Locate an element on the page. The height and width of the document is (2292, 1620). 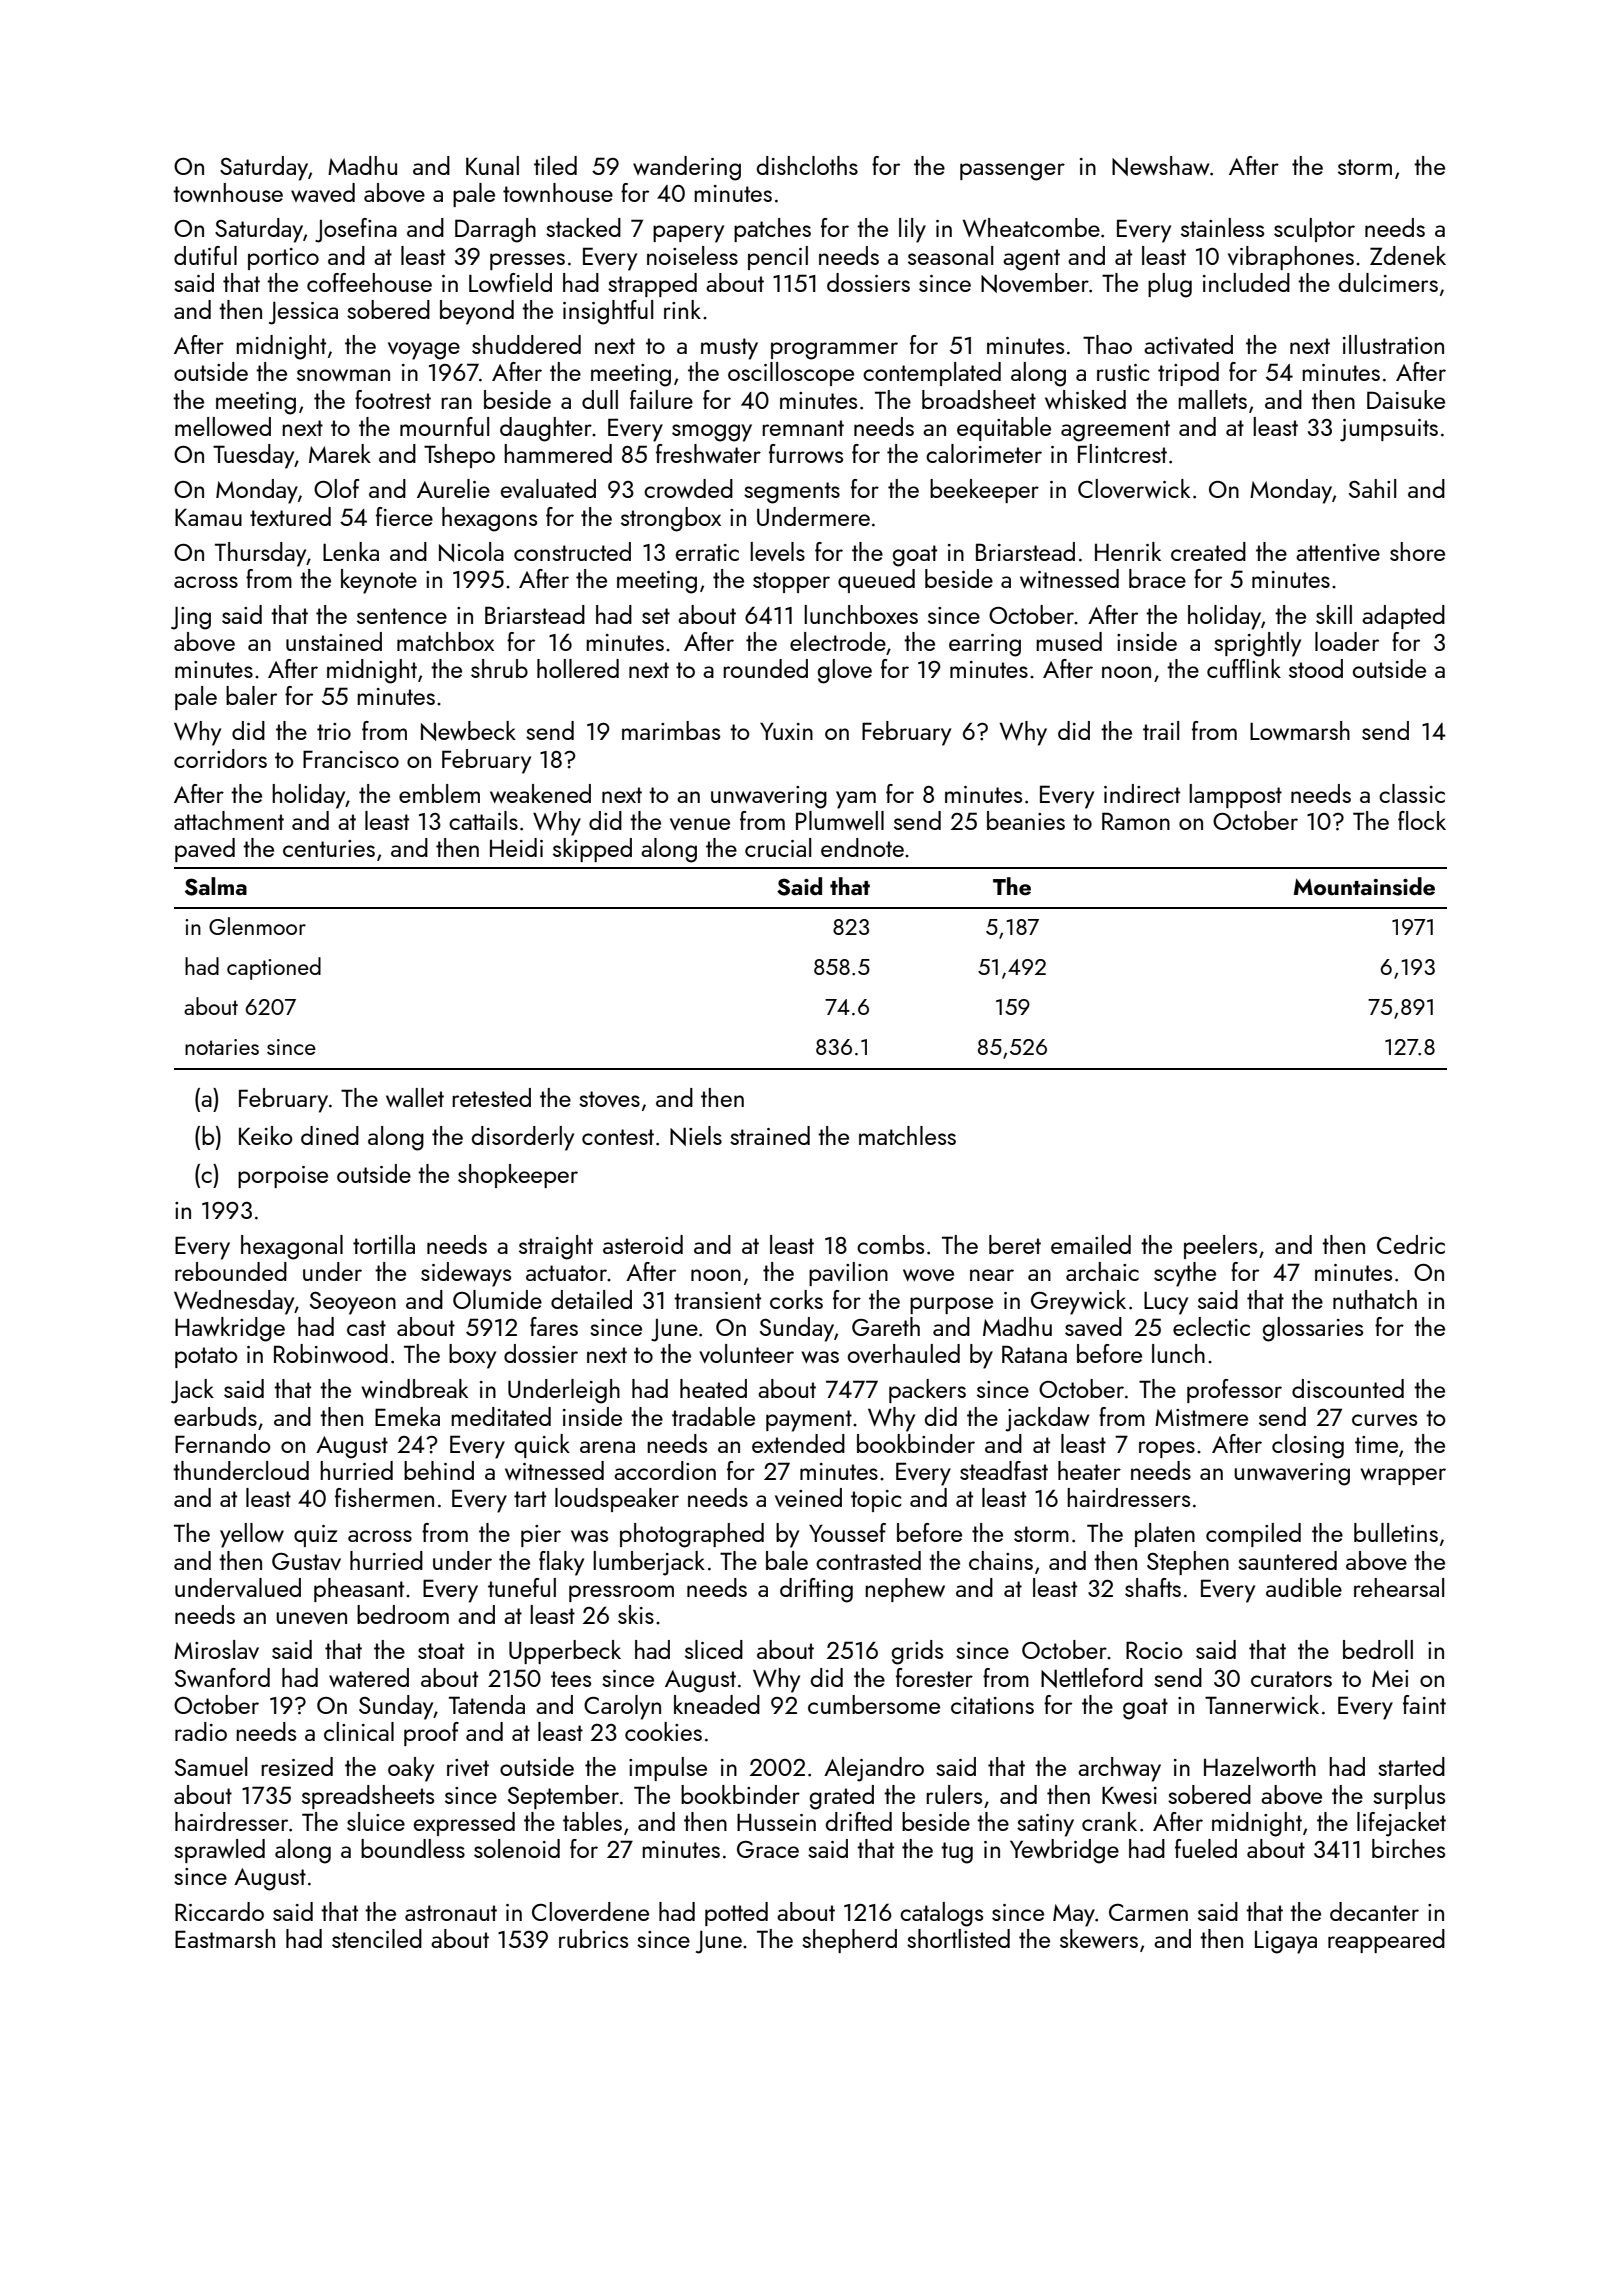
Lucy is located at coordinates (1166, 1303).
